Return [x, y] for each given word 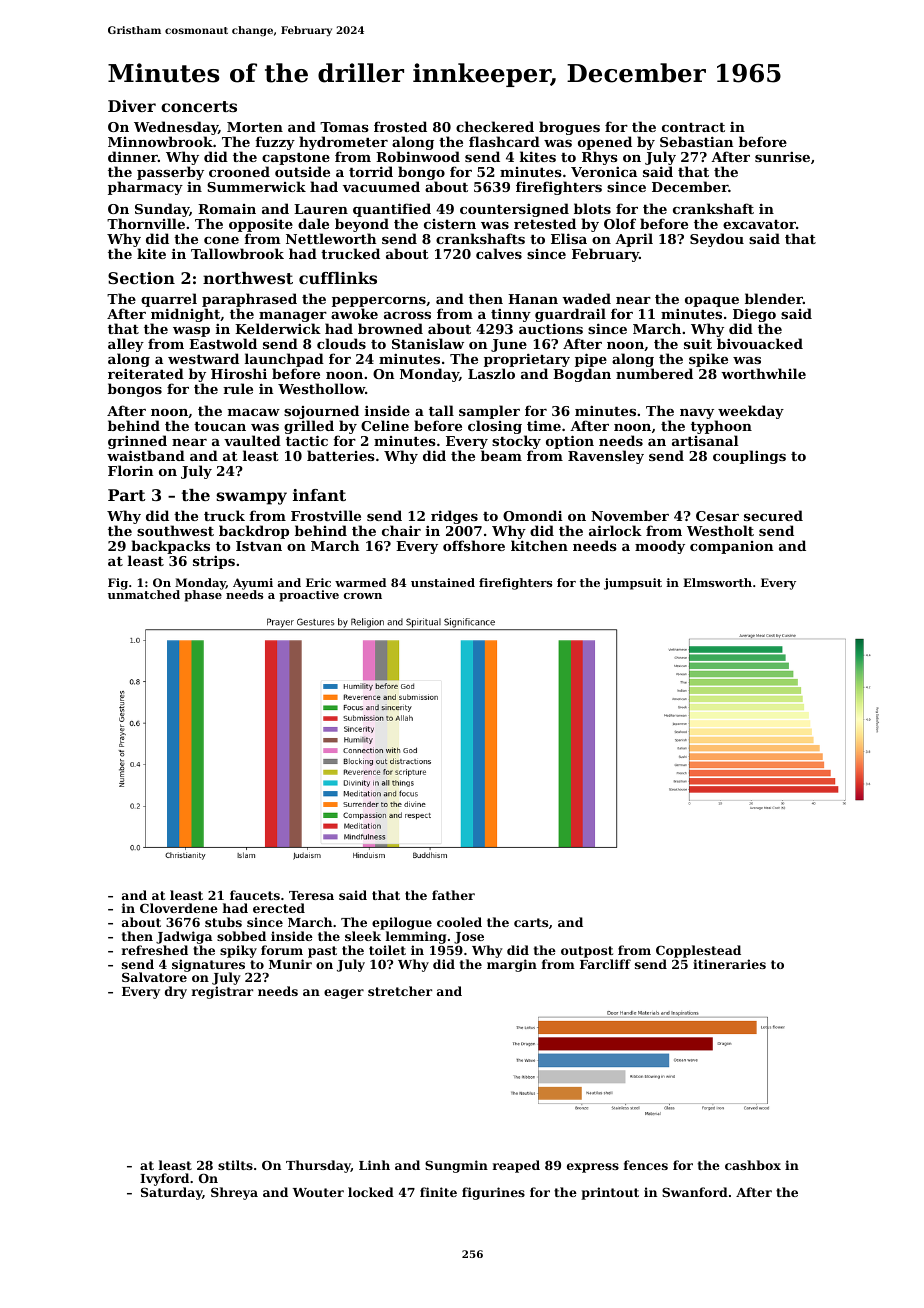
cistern [450, 224]
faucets [255, 895]
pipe [591, 360]
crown [363, 596]
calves [499, 253]
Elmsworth [717, 582]
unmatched [144, 594]
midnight [185, 316]
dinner [133, 156]
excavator [759, 224]
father [453, 895]
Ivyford [164, 1179]
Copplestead [698, 951]
